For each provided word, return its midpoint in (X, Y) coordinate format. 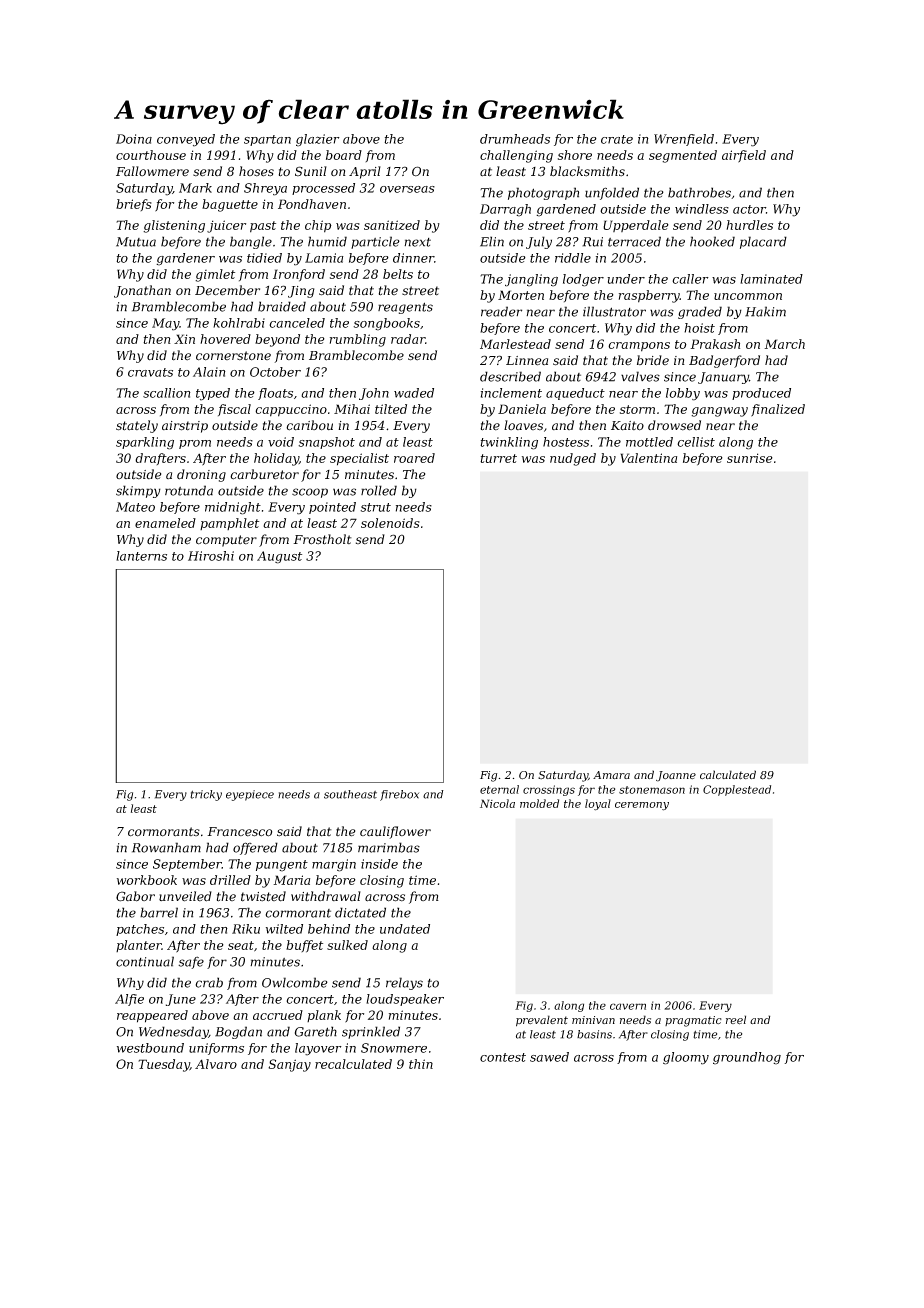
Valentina (649, 458)
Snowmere (394, 1048)
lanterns (141, 556)
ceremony (642, 806)
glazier (318, 140)
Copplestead (737, 790)
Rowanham (166, 847)
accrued (278, 1015)
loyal (598, 805)
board (344, 155)
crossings (549, 790)
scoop (310, 493)
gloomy (686, 1058)
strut (375, 507)
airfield (744, 156)
